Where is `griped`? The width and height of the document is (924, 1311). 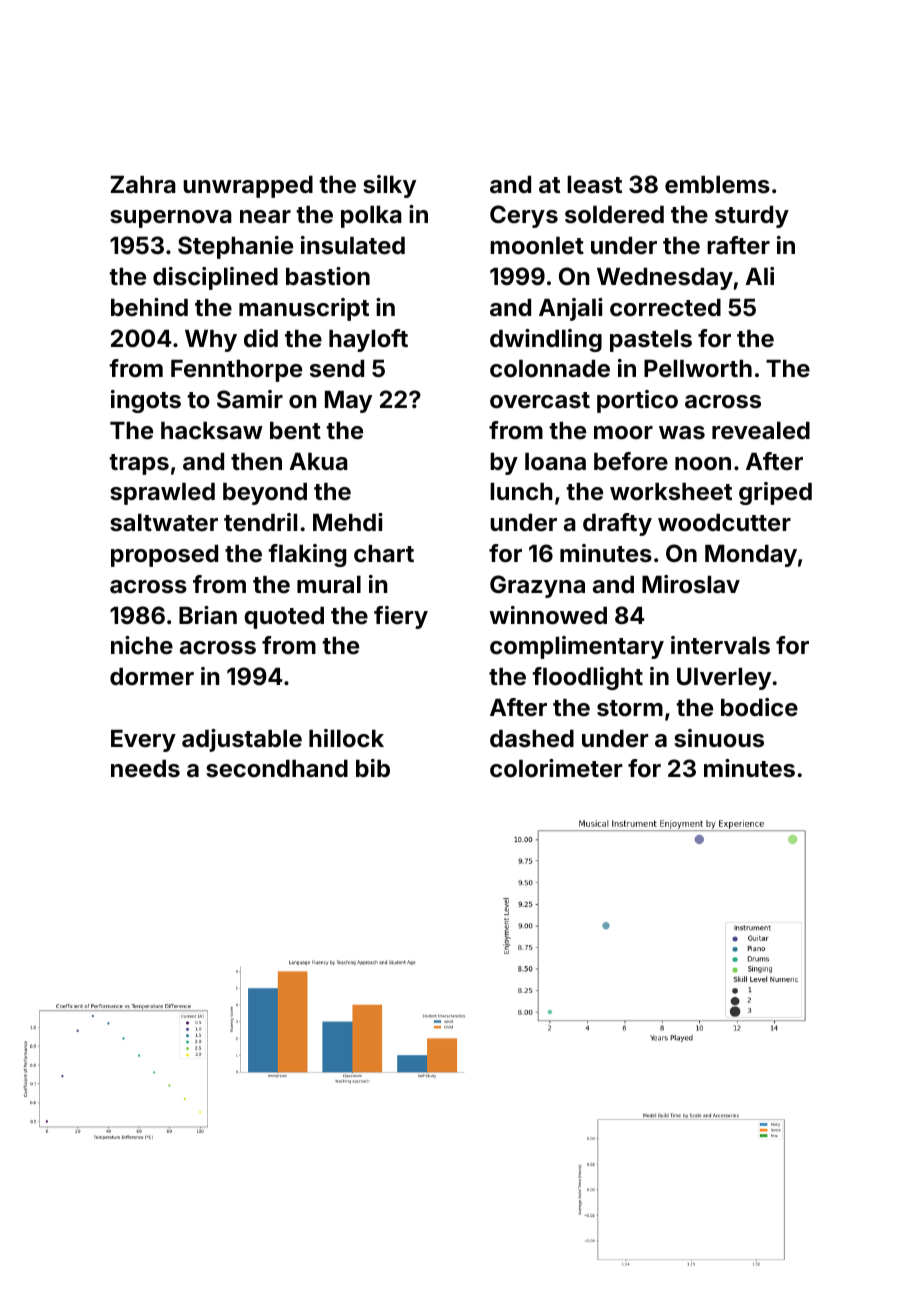
griped is located at coordinates (775, 493).
